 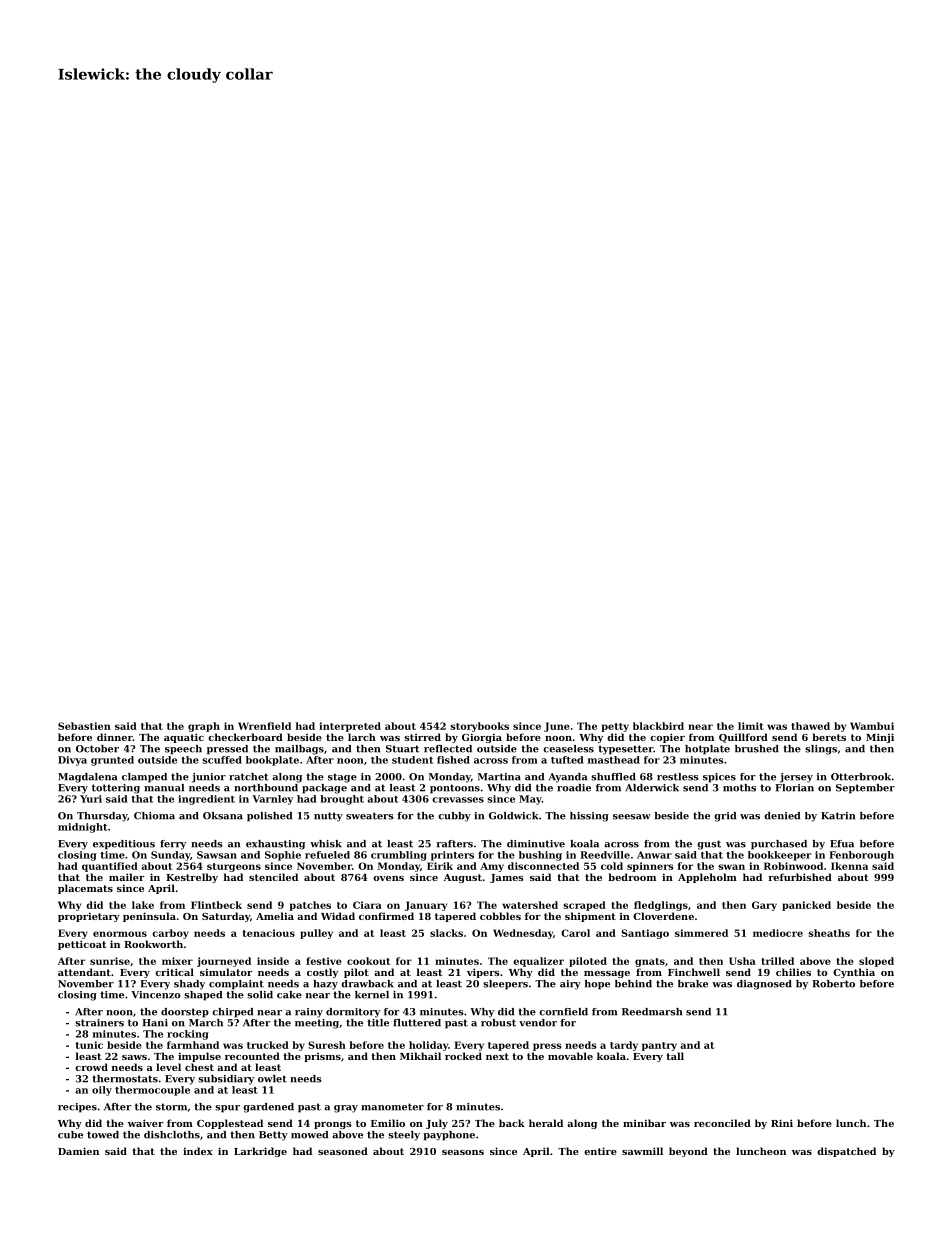 What do you see at coordinates (872, 726) in the page?
I see `Wambui` at bounding box center [872, 726].
